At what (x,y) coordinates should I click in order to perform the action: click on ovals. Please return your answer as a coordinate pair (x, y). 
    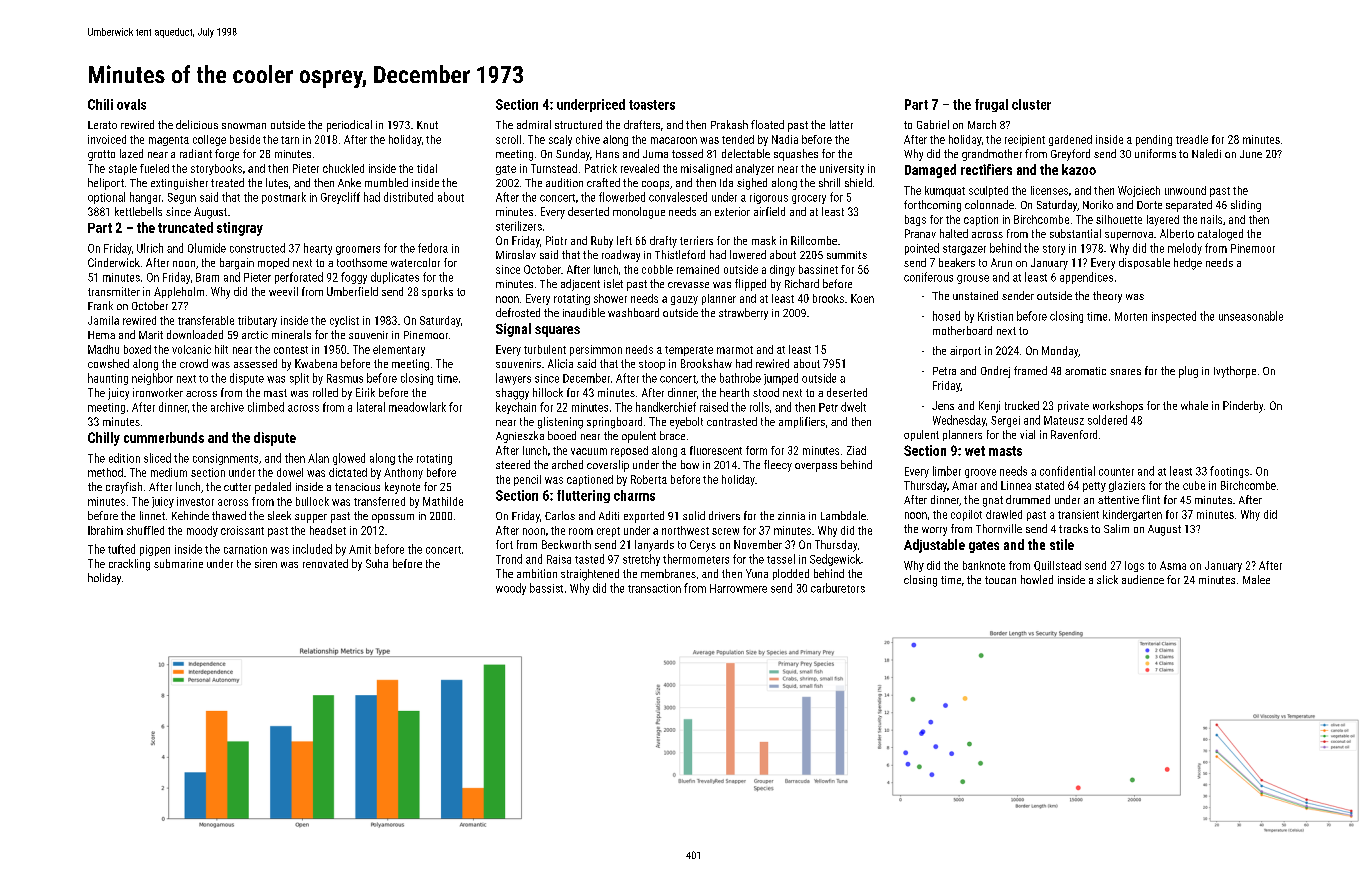
    Looking at the image, I should click on (131, 104).
